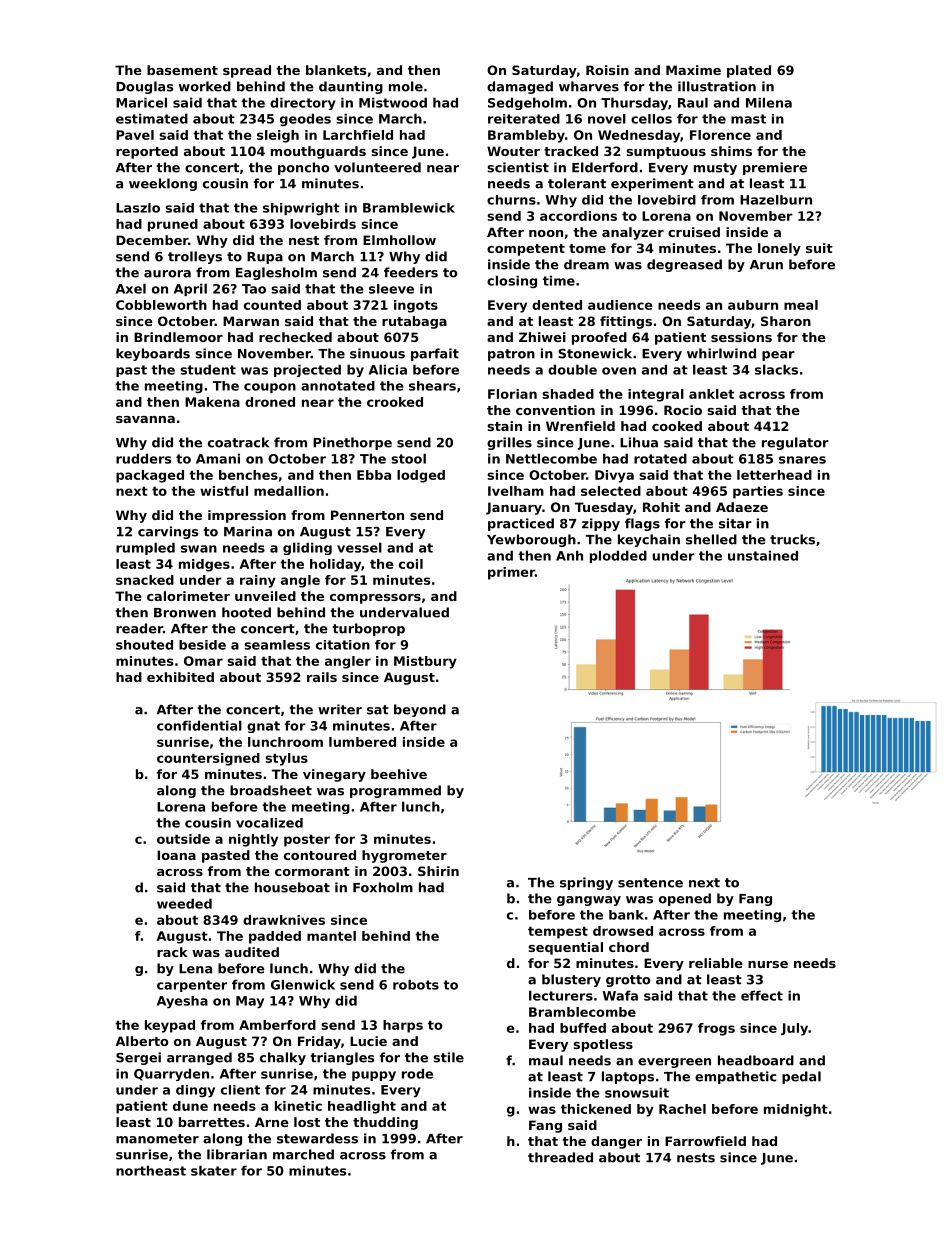  What do you see at coordinates (161, 305) in the screenshot?
I see `Cobbleworth` at bounding box center [161, 305].
